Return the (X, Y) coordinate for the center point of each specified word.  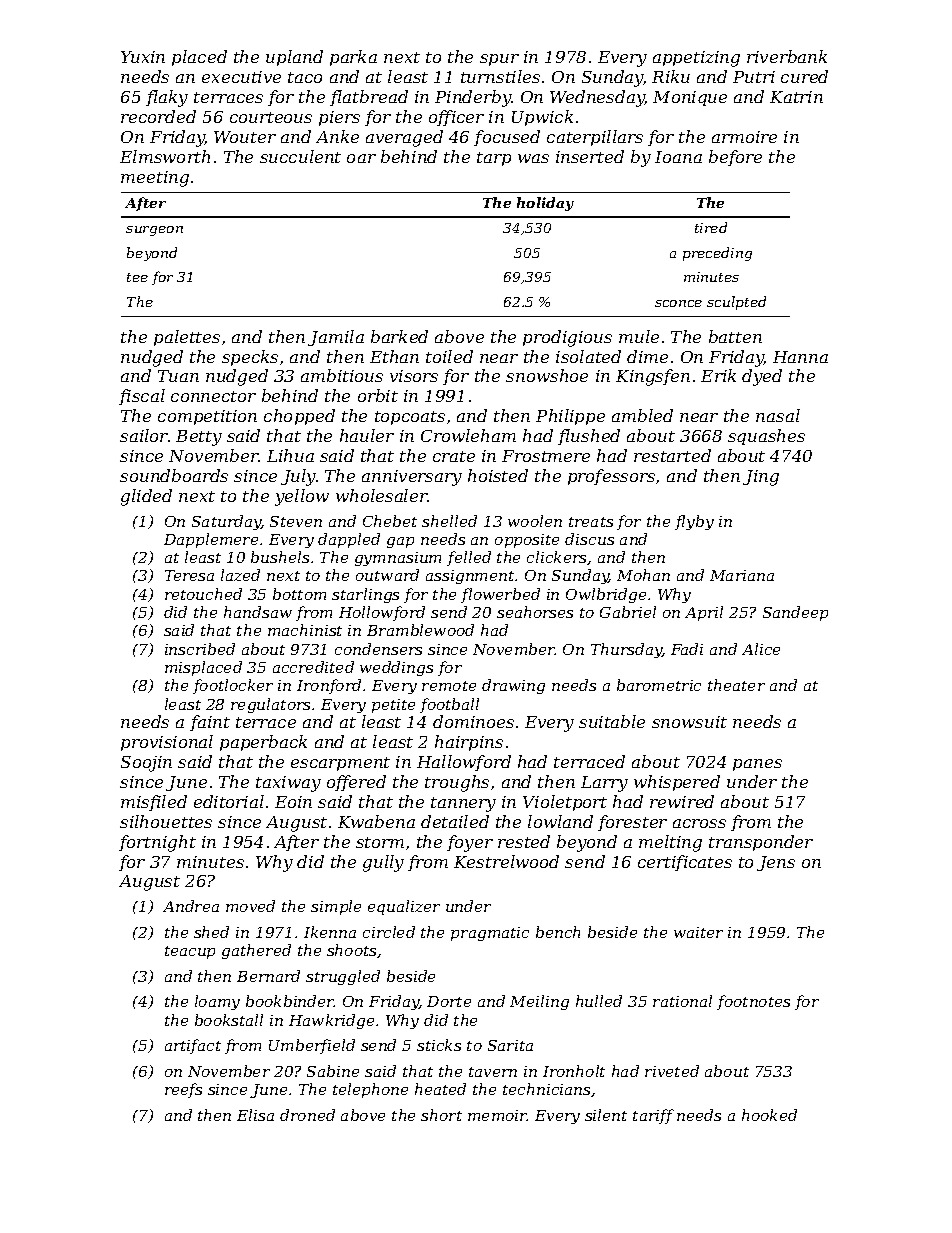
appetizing (696, 59)
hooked (769, 1115)
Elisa (255, 1115)
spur (499, 60)
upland (294, 58)
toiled (449, 356)
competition (207, 417)
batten (735, 336)
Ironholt (574, 1071)
